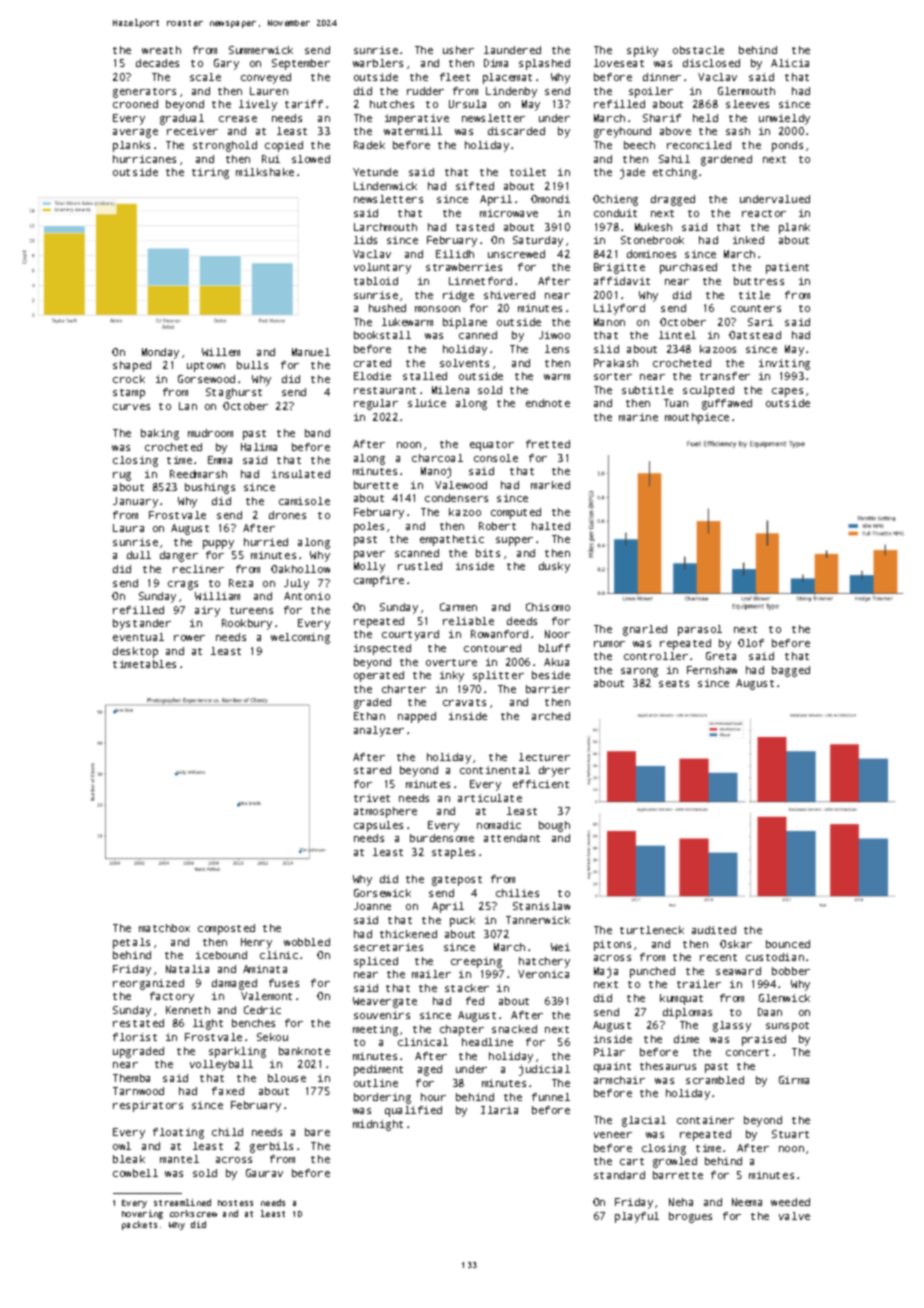  Describe the element at coordinates (499, 634) in the screenshot. I see `Rowanford` at that location.
